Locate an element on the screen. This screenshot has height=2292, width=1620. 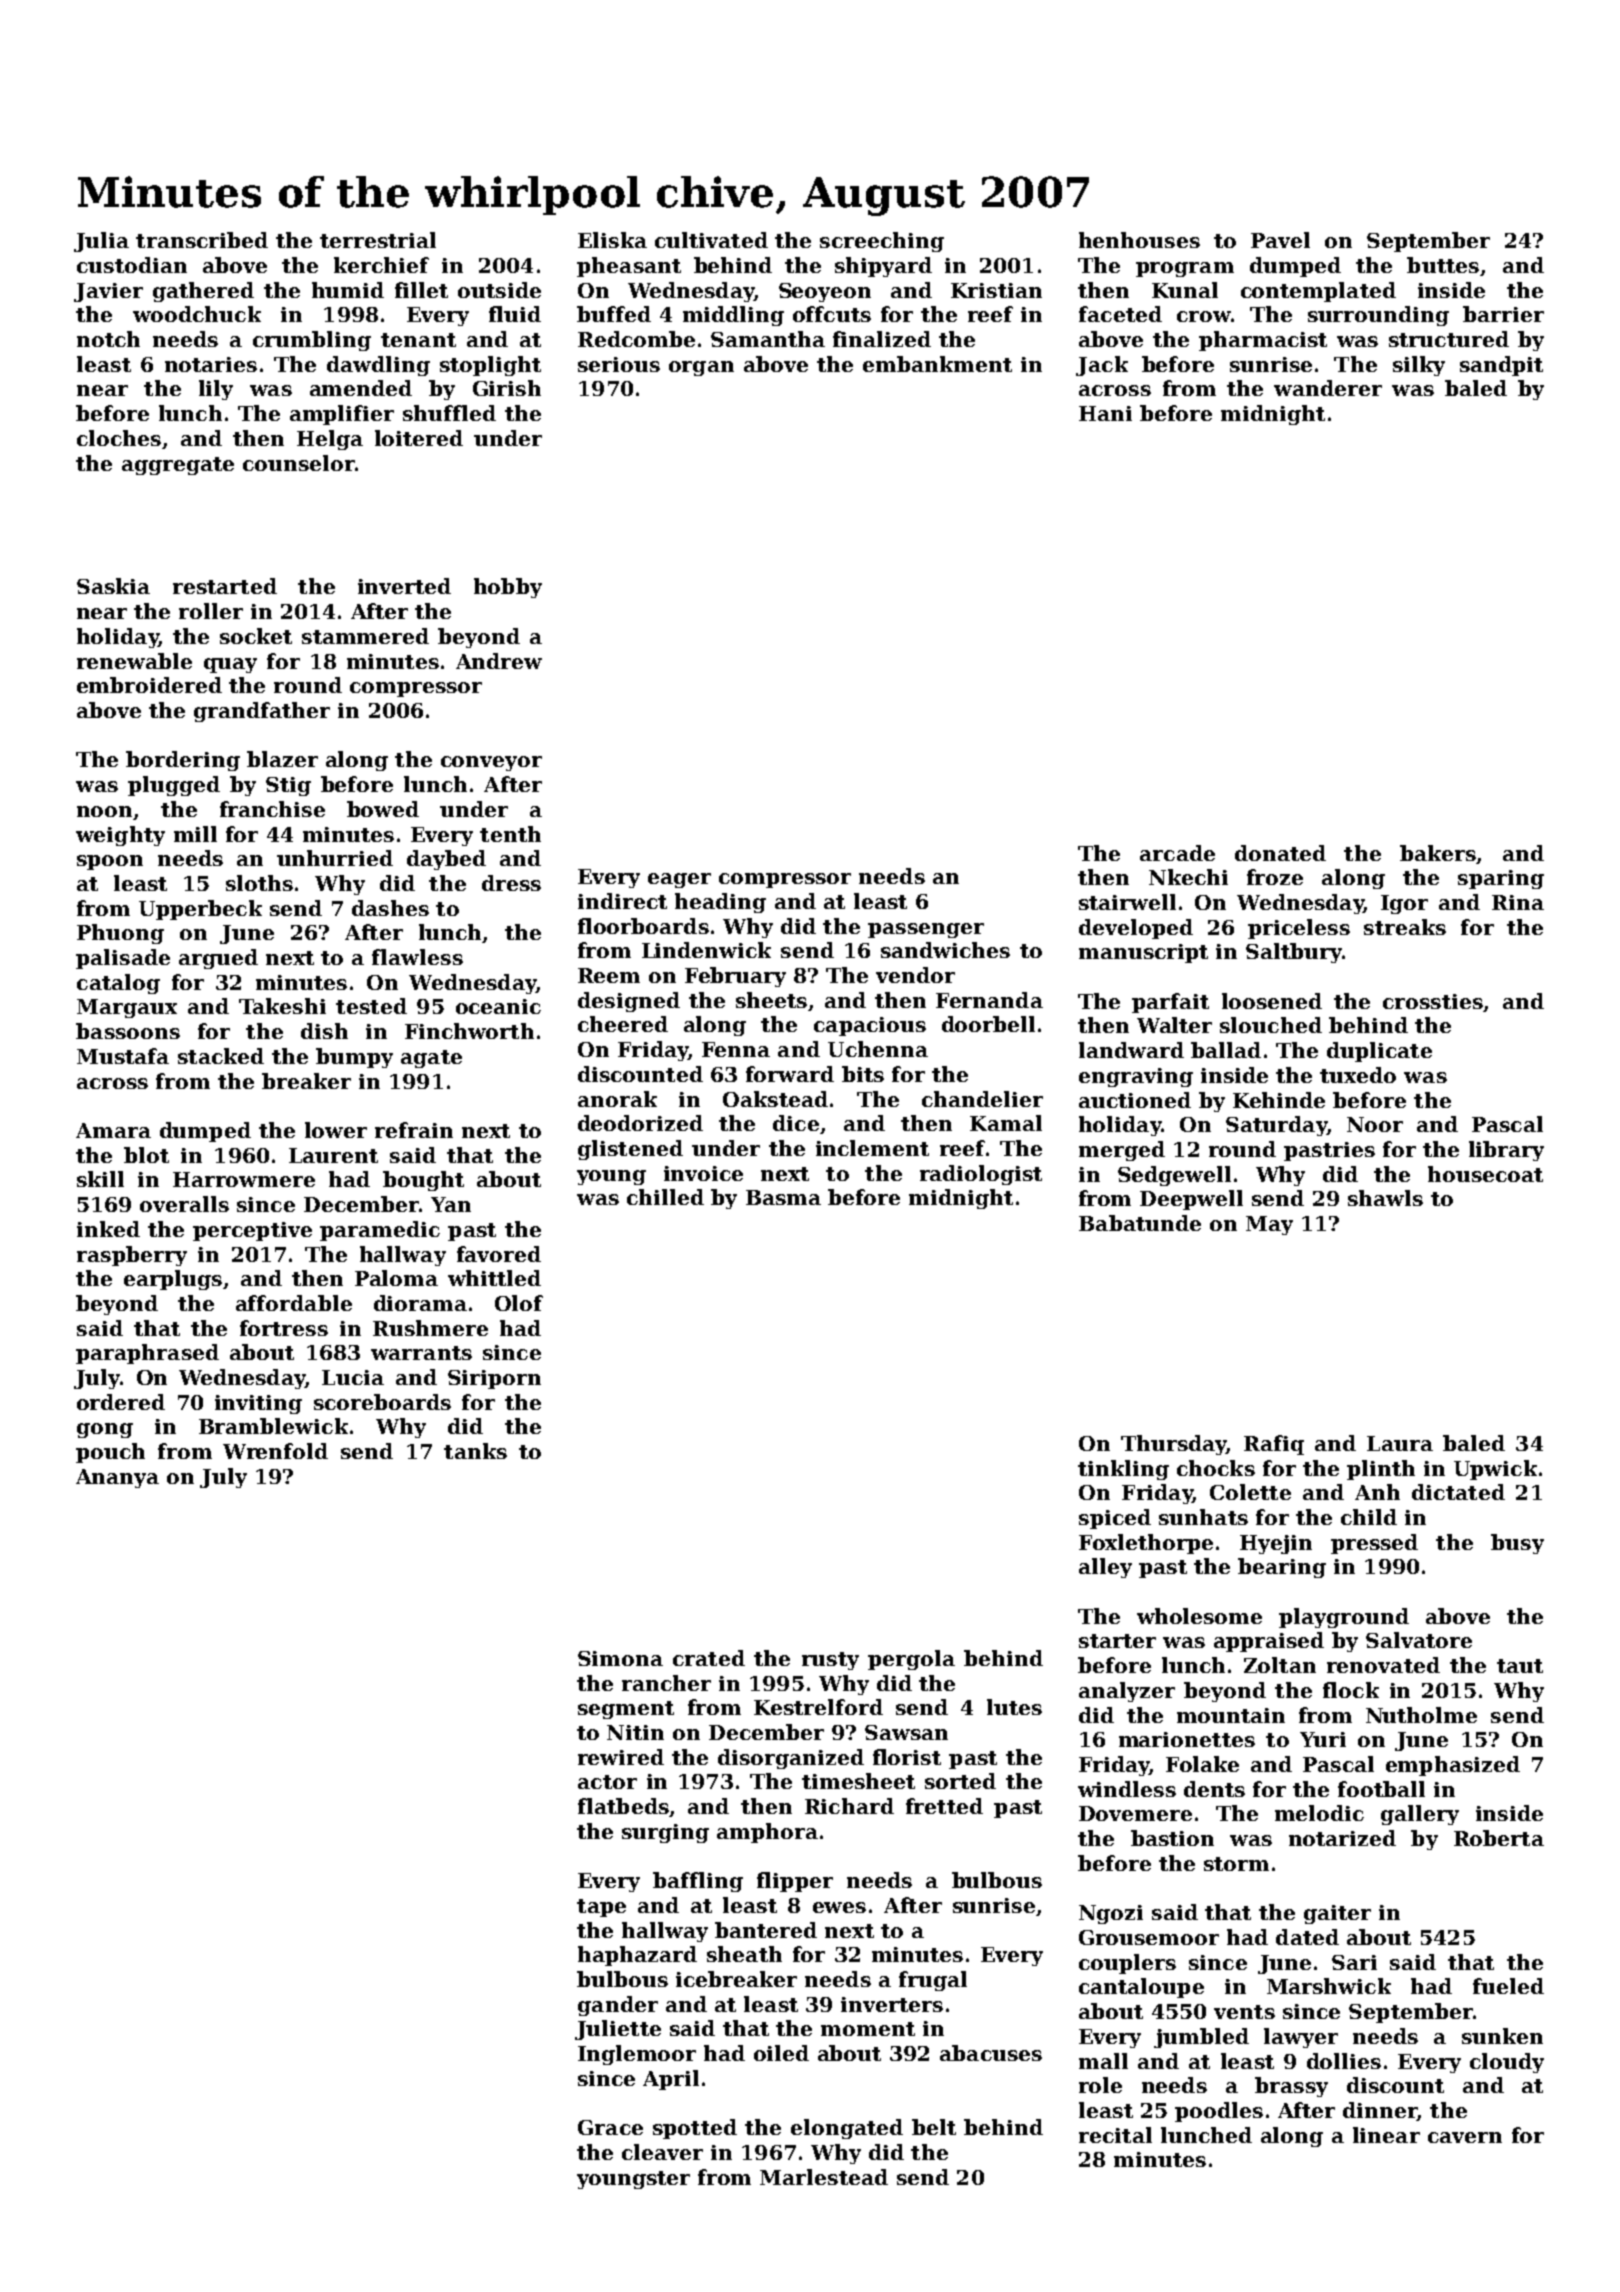
deodorized is located at coordinates (640, 1123).
